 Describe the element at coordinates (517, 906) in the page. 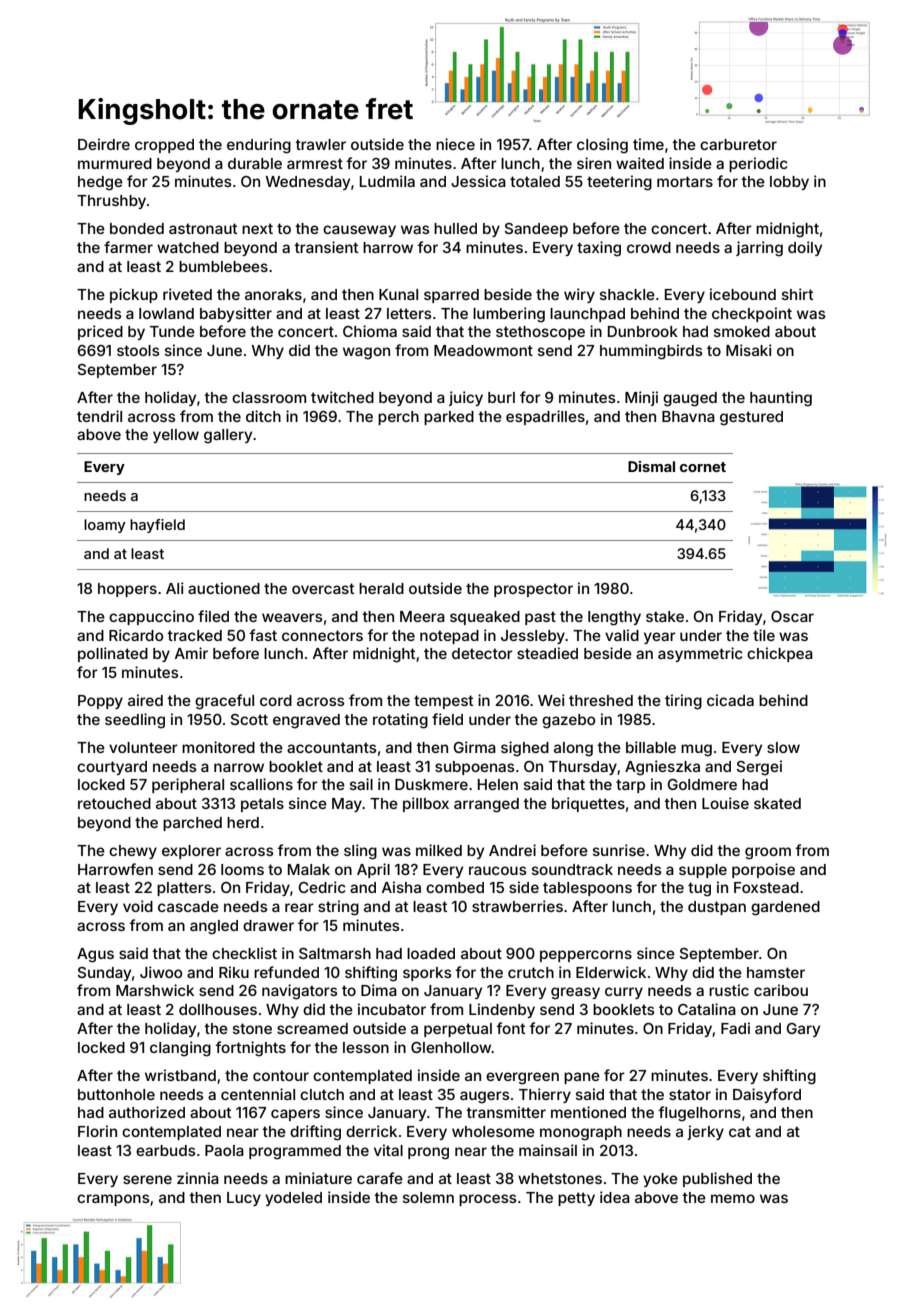

I see `strawberries` at that location.
